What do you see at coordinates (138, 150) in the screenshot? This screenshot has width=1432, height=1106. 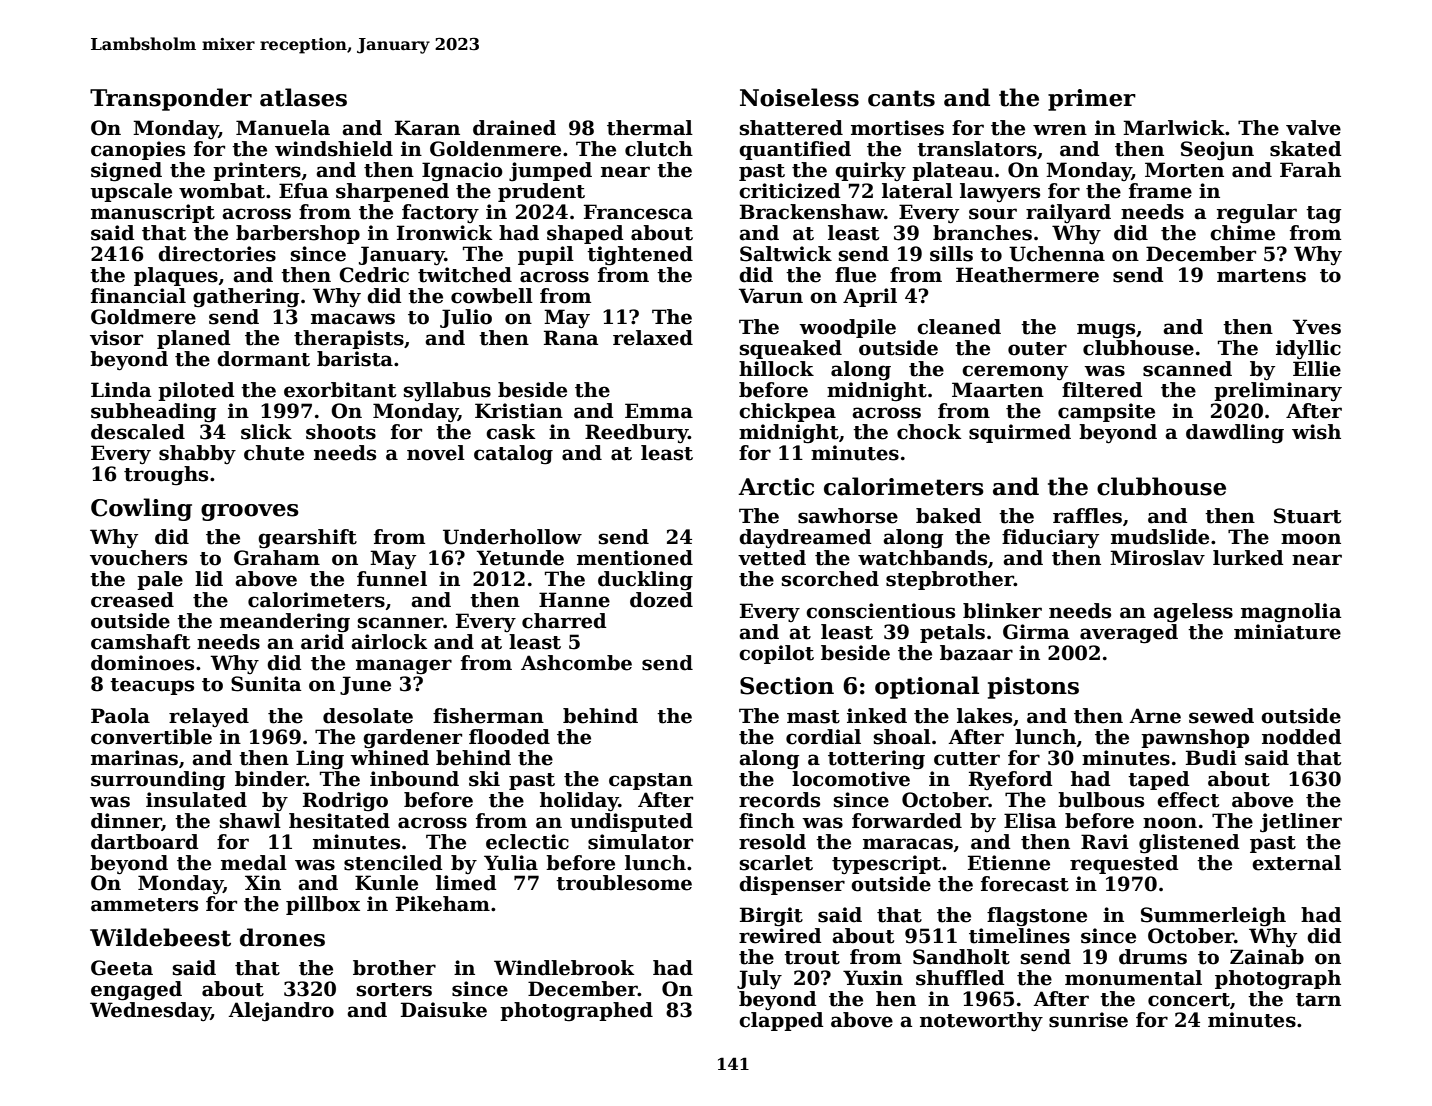 I see `canopies` at bounding box center [138, 150].
